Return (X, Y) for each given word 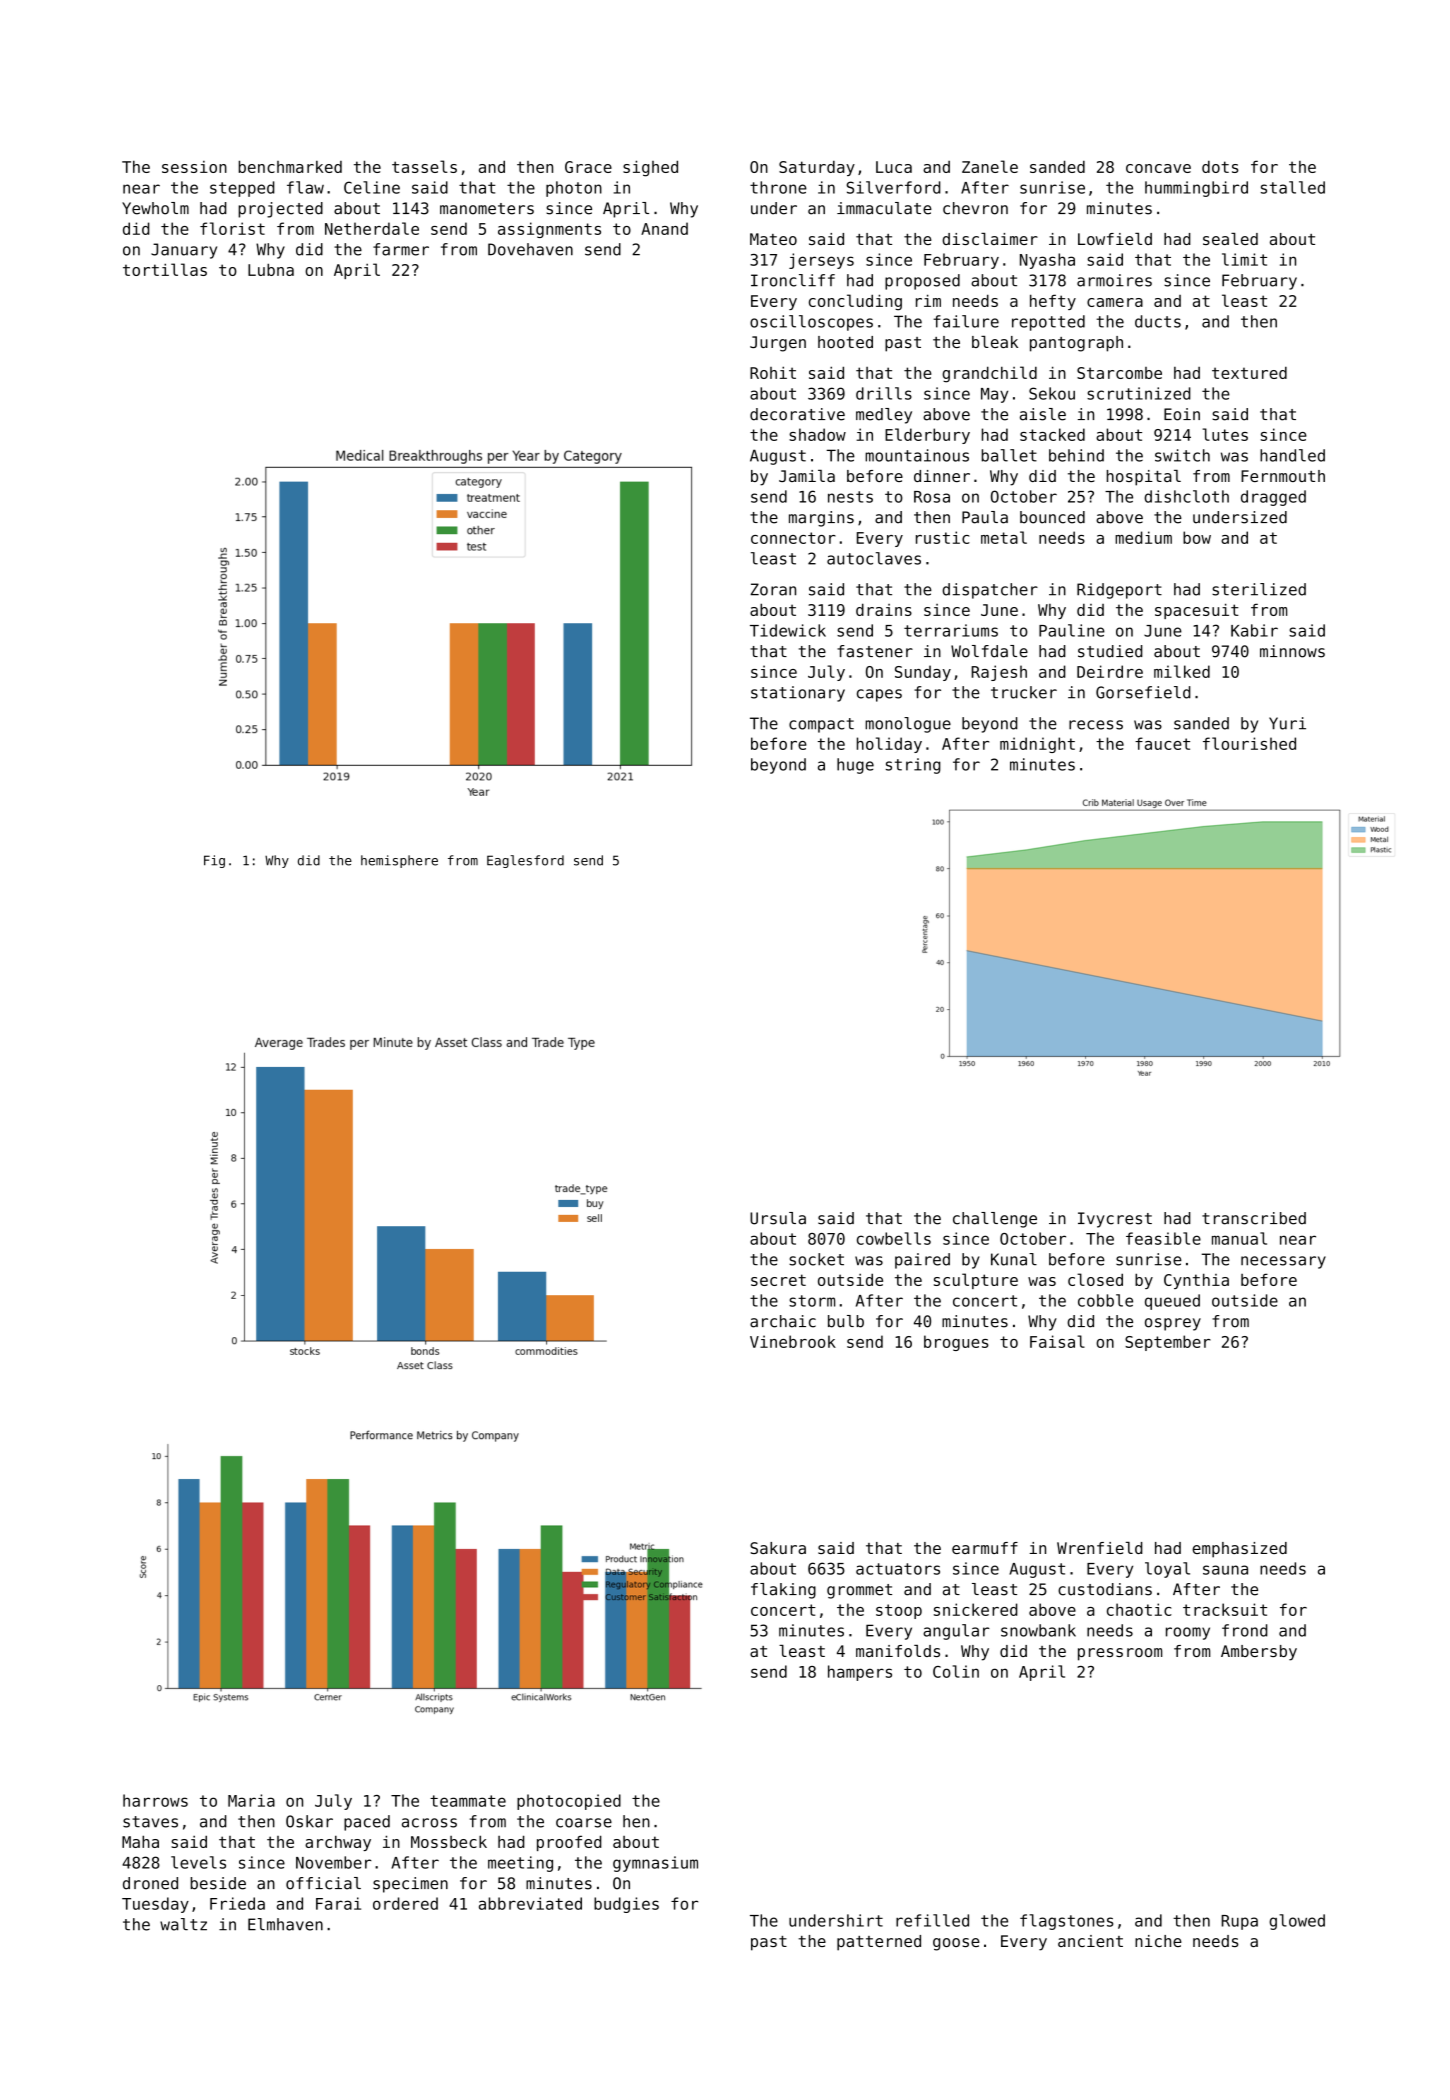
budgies (626, 1905)
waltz (183, 1924)
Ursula (778, 1218)
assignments (549, 230)
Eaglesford (525, 861)
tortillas (165, 269)
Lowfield (1115, 239)
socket (816, 1259)
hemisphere (399, 861)
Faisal (1057, 1341)
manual (1239, 1238)
